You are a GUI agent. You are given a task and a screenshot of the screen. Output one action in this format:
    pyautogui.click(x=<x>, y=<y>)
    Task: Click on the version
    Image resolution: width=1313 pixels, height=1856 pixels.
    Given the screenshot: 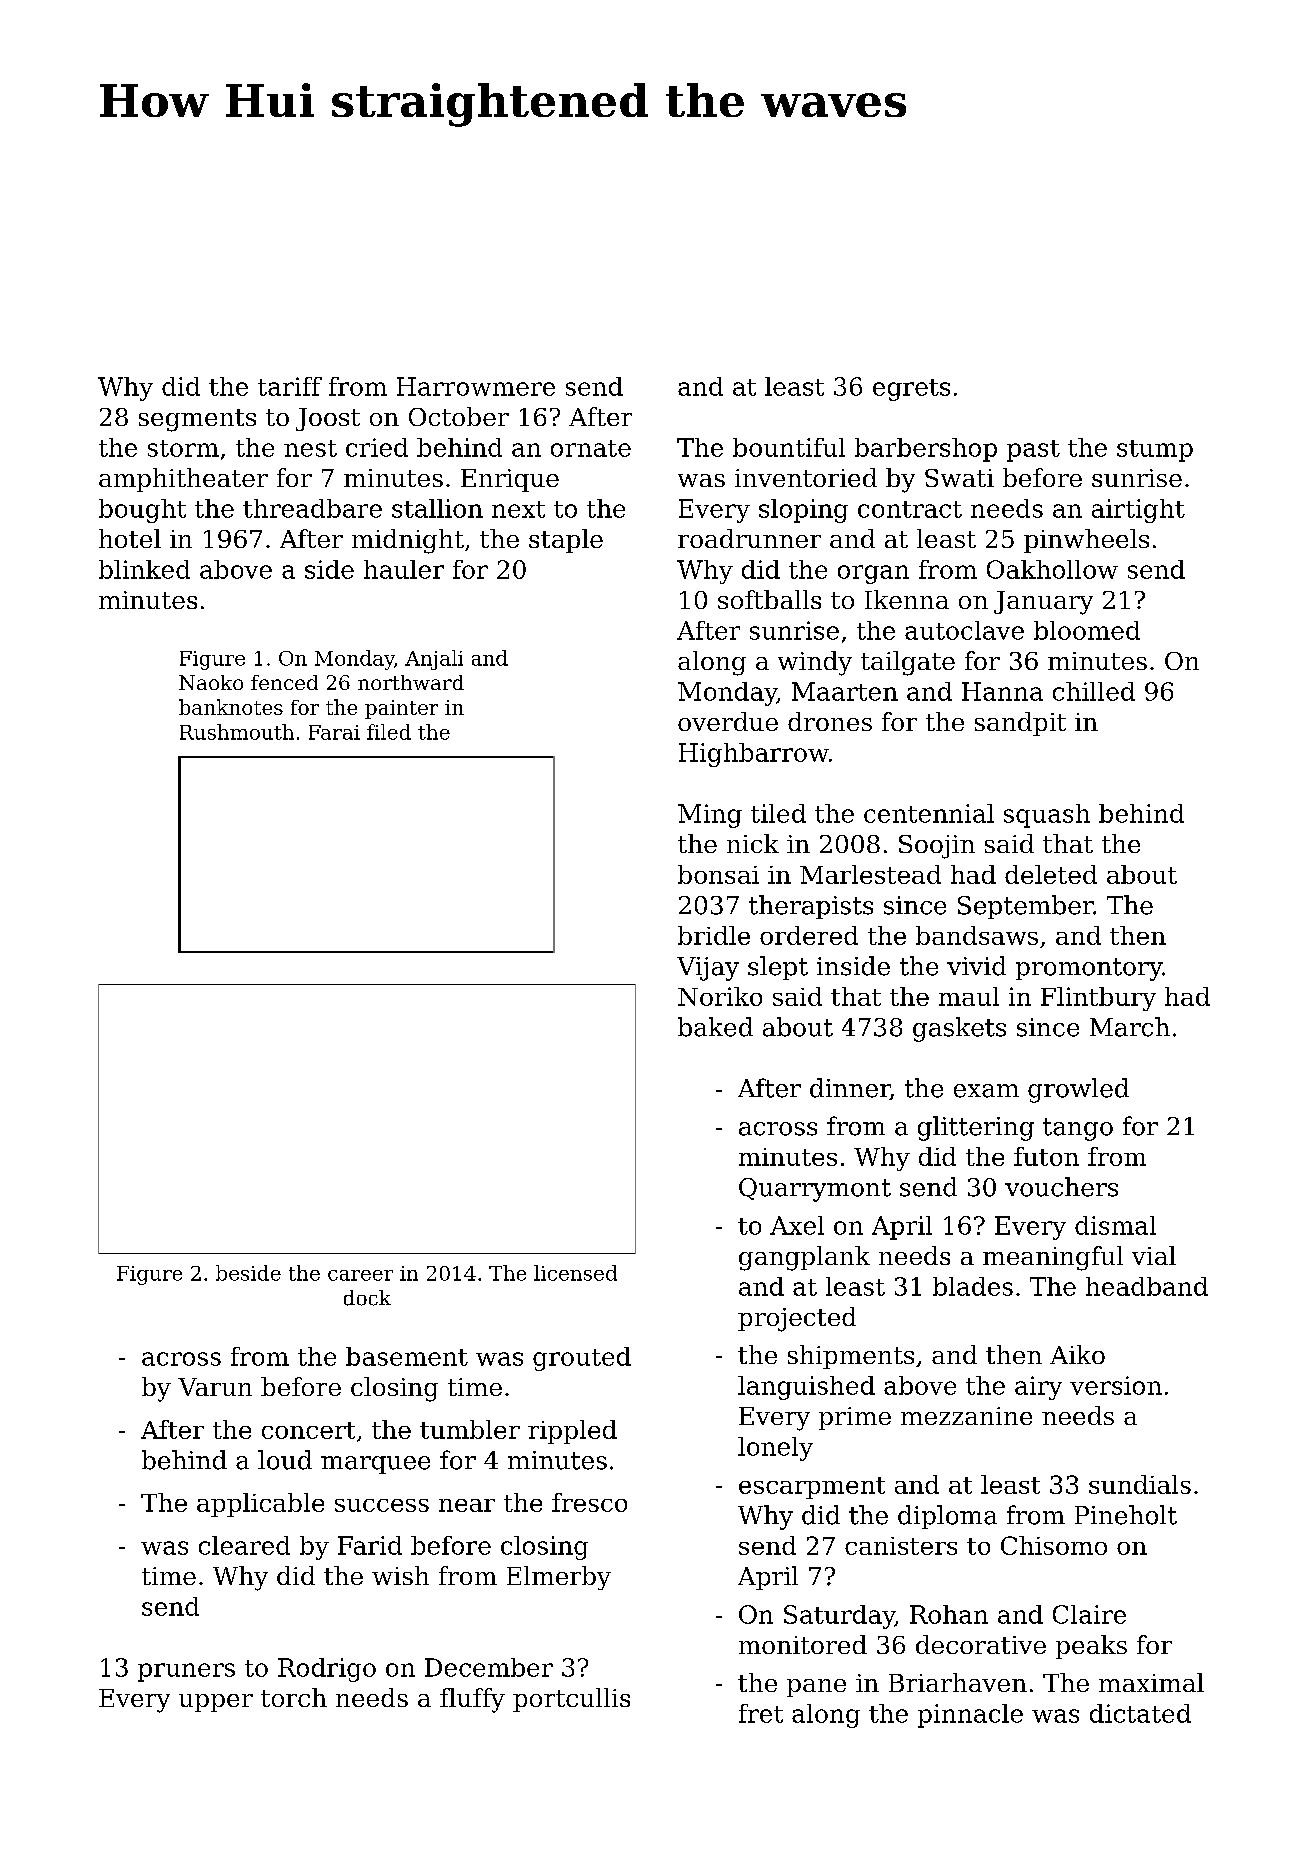 What is the action you would take?
    pyautogui.click(x=1116, y=1385)
